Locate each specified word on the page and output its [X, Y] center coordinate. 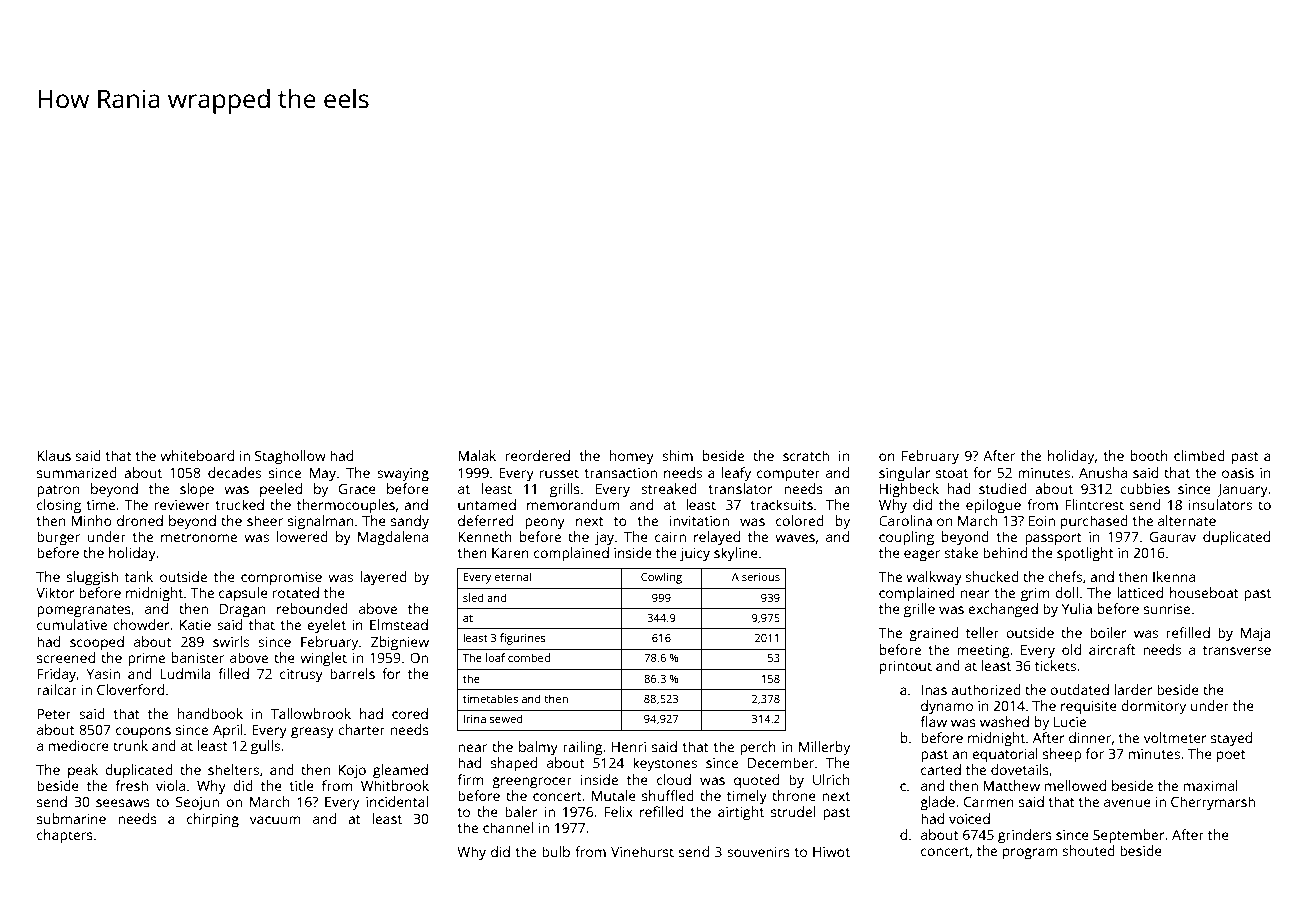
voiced [969, 818]
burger [58, 538]
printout [906, 668]
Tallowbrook [311, 713]
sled [473, 597]
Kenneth [485, 536]
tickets [1055, 665]
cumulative [72, 624]
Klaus [54, 455]
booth [1149, 455]
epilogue [993, 506]
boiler [1108, 632]
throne [794, 795]
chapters [65, 836]
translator [740, 488]
